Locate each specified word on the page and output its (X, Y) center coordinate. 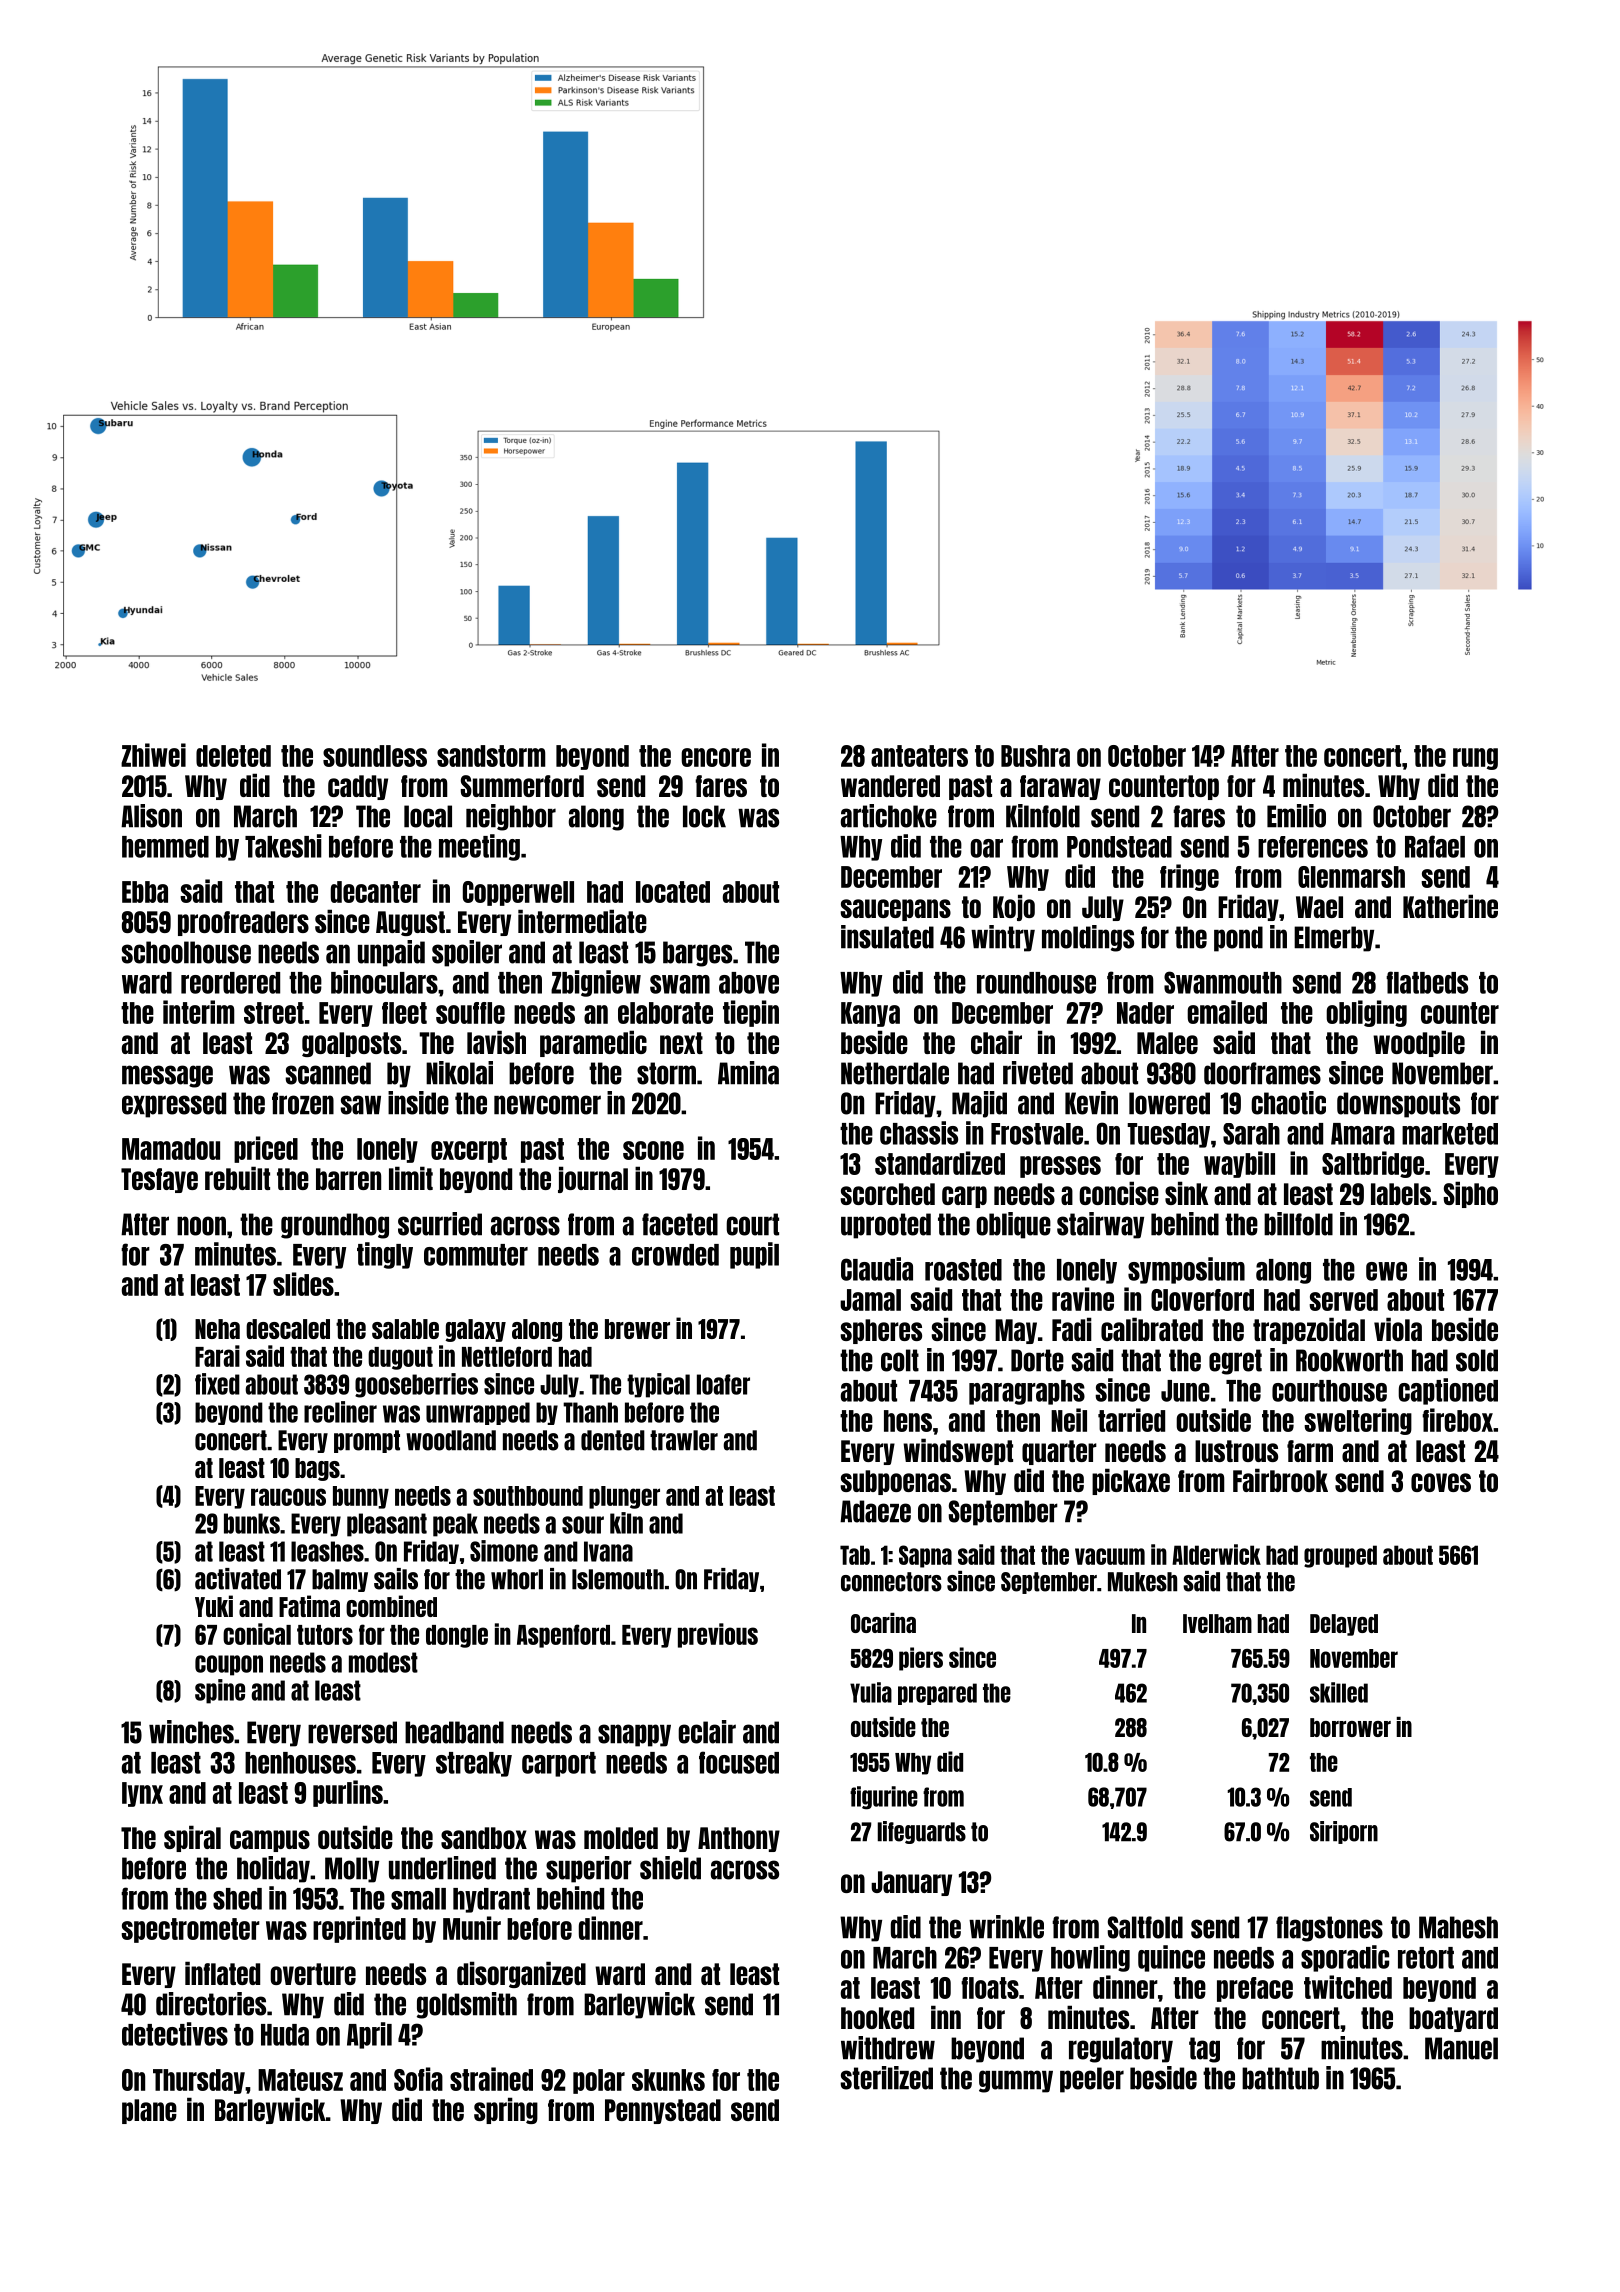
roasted (963, 1270)
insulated (887, 937)
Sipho (1471, 1194)
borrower (1350, 1727)
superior (589, 1869)
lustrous (1236, 1451)
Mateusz (300, 2080)
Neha (217, 1329)
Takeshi (283, 846)
